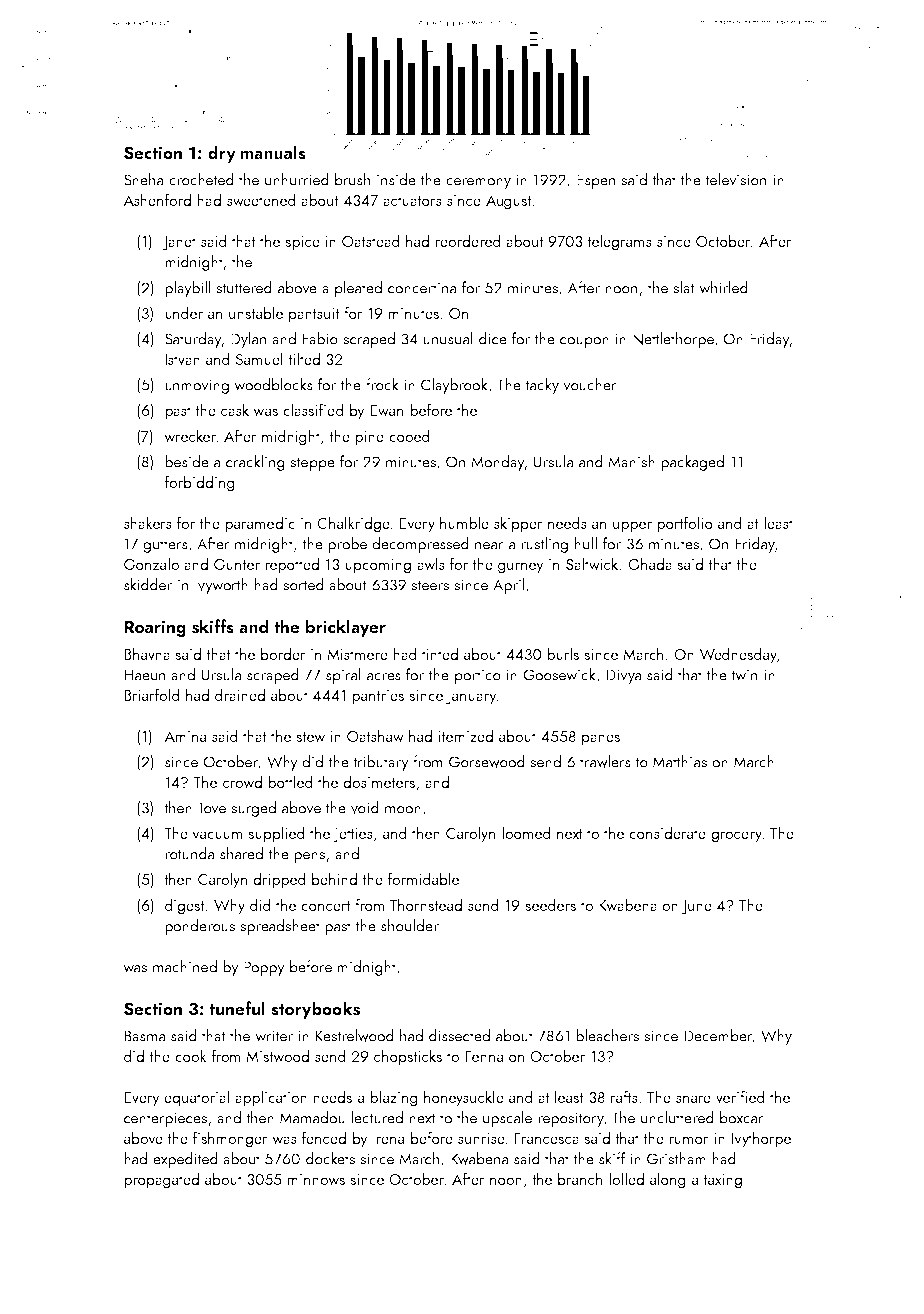 The image size is (924, 1314). I want to click on seeders, so click(550, 904).
